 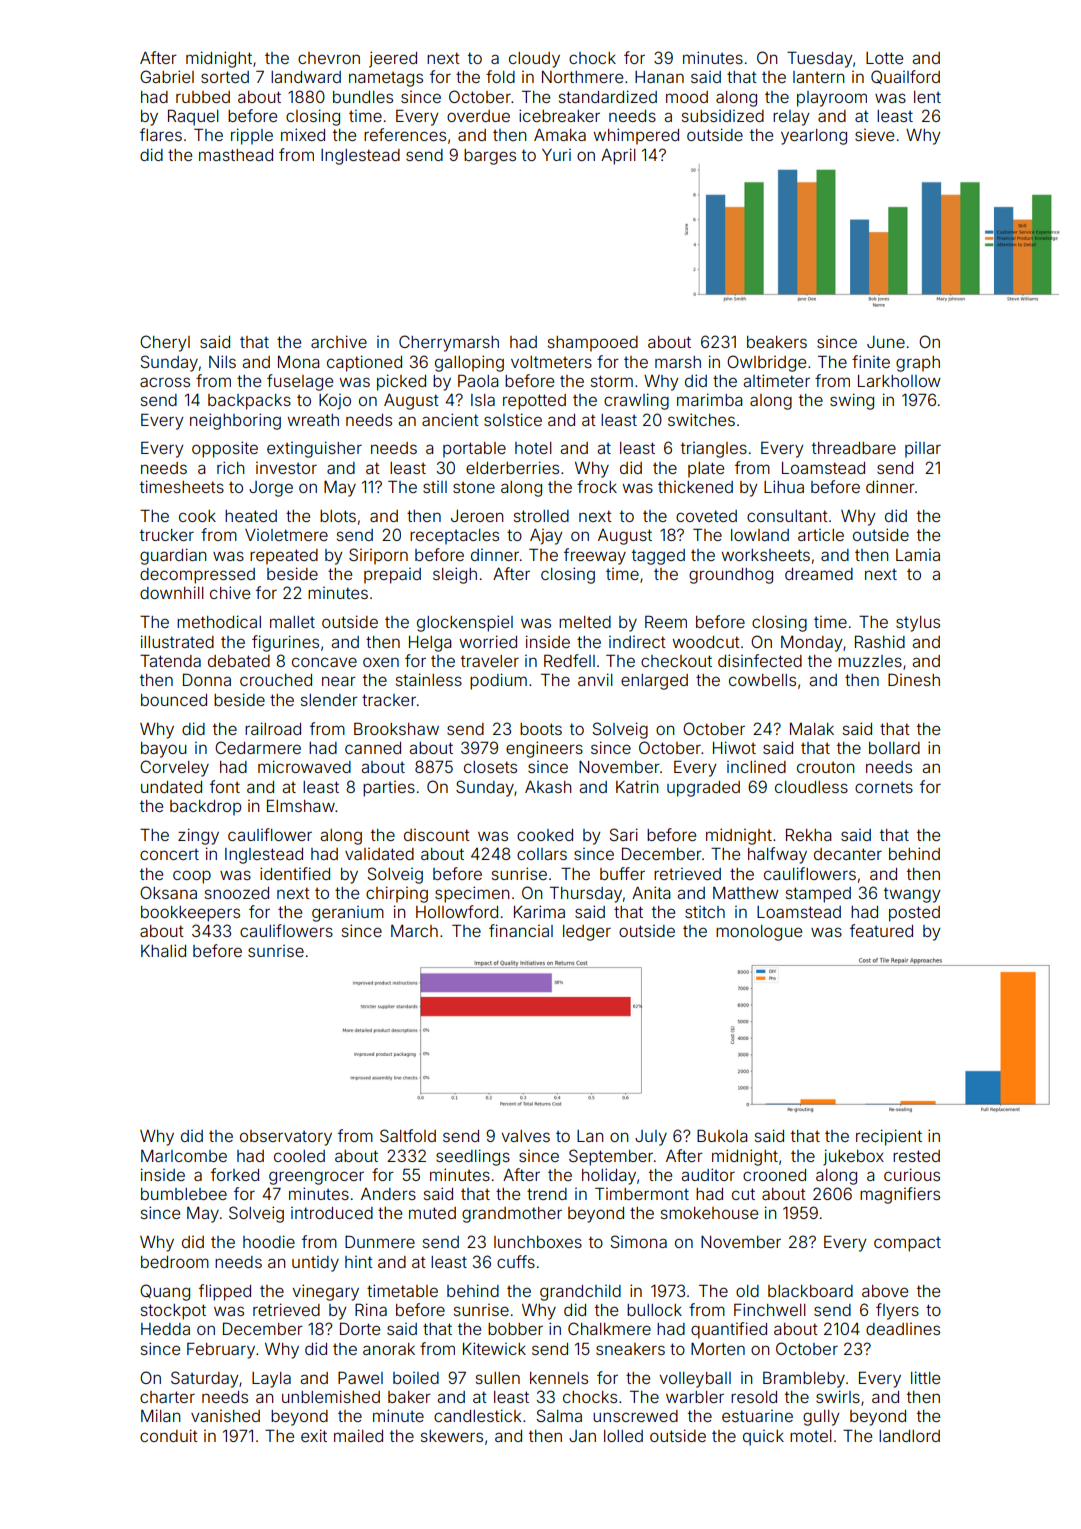 I want to click on Ajay, so click(x=546, y=537).
